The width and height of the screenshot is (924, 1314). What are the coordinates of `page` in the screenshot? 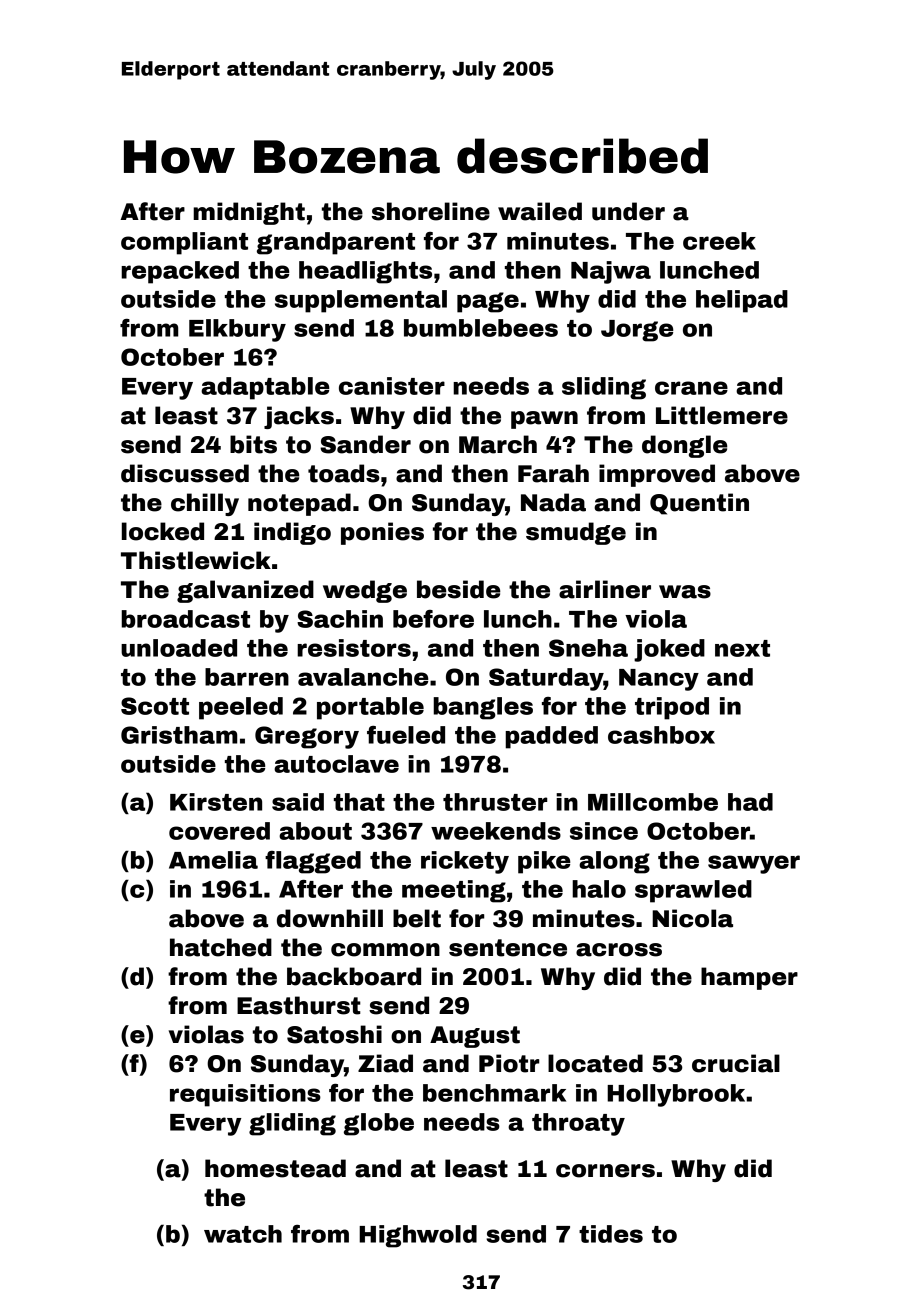 It's located at (488, 302).
